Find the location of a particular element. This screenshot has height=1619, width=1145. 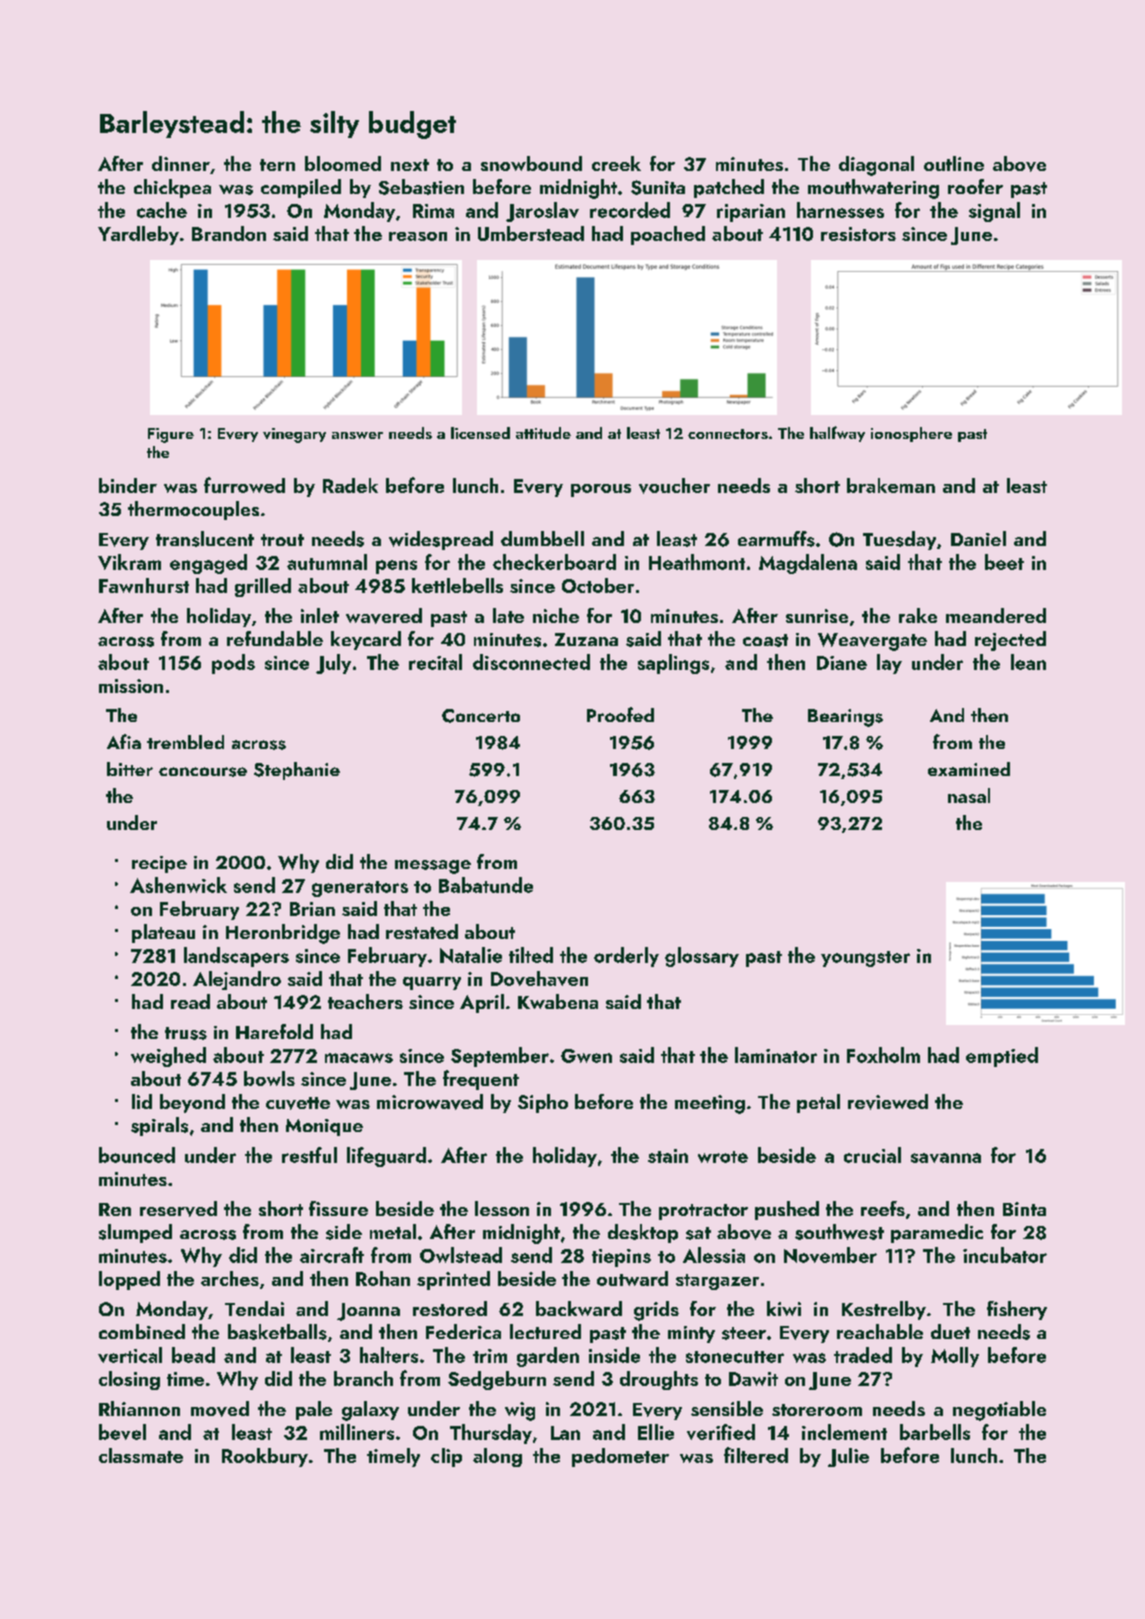

incubator is located at coordinates (1005, 1255).
